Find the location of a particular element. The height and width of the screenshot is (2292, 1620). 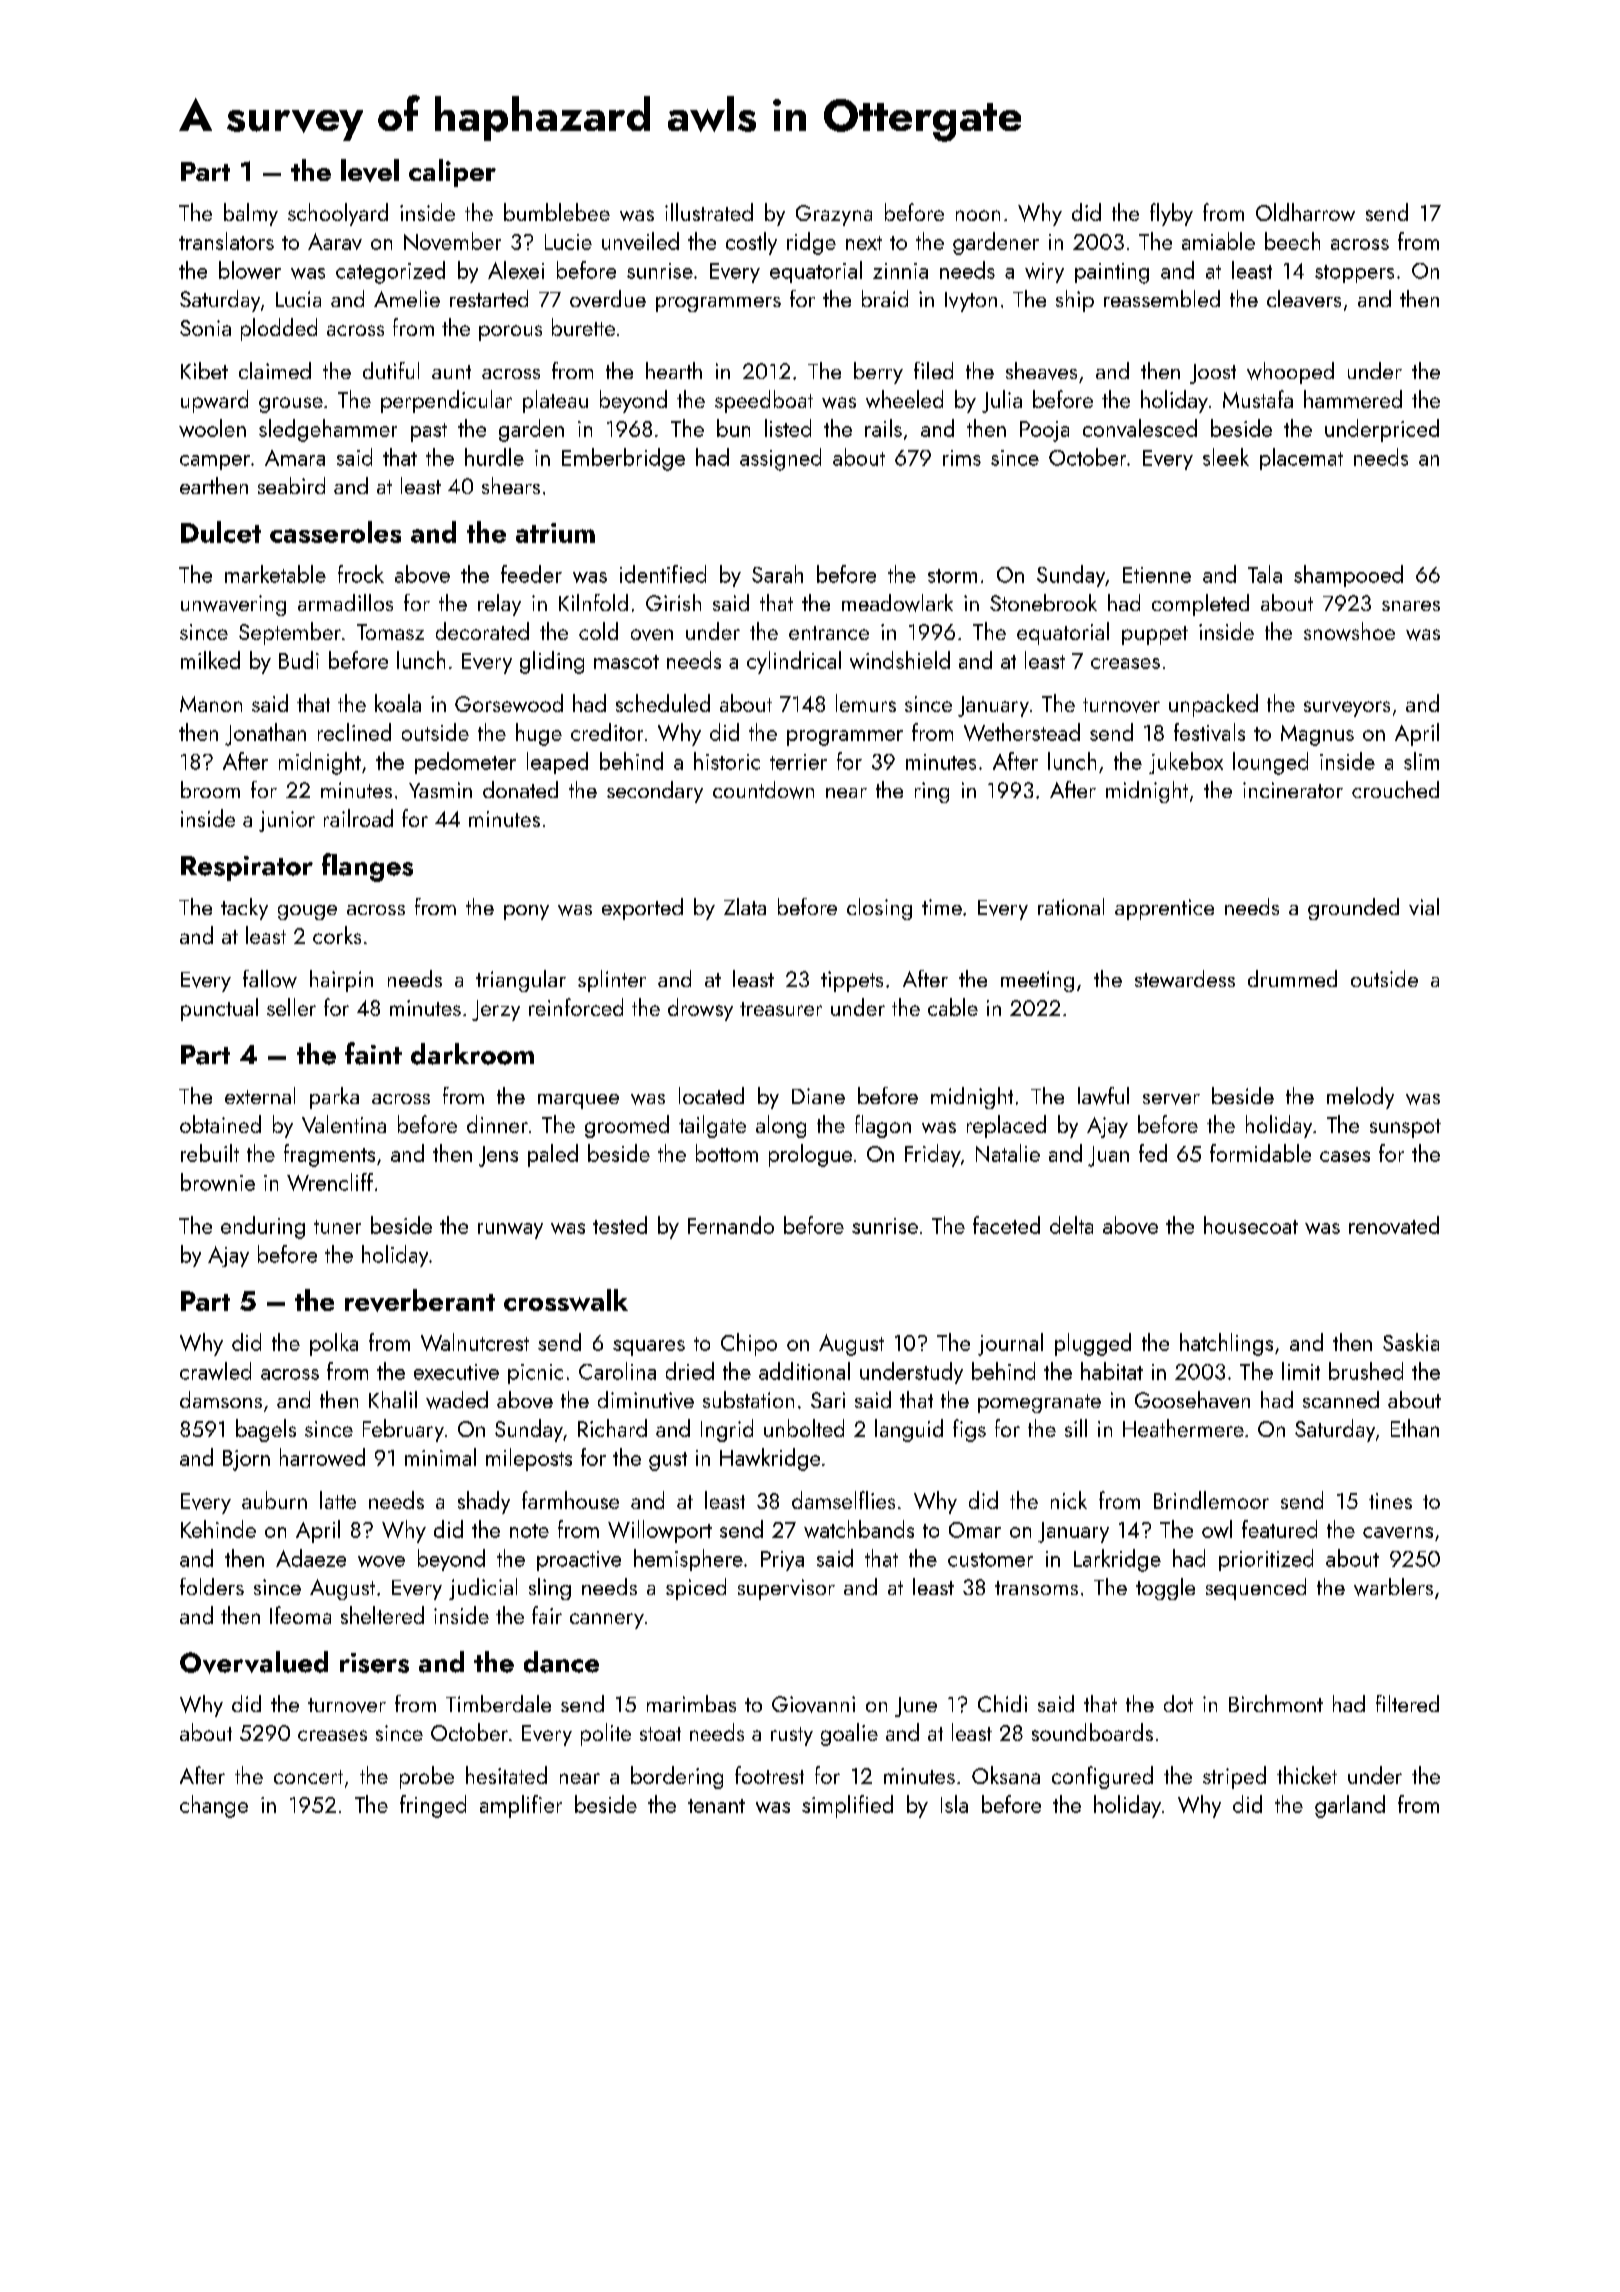

aunt is located at coordinates (451, 372).
